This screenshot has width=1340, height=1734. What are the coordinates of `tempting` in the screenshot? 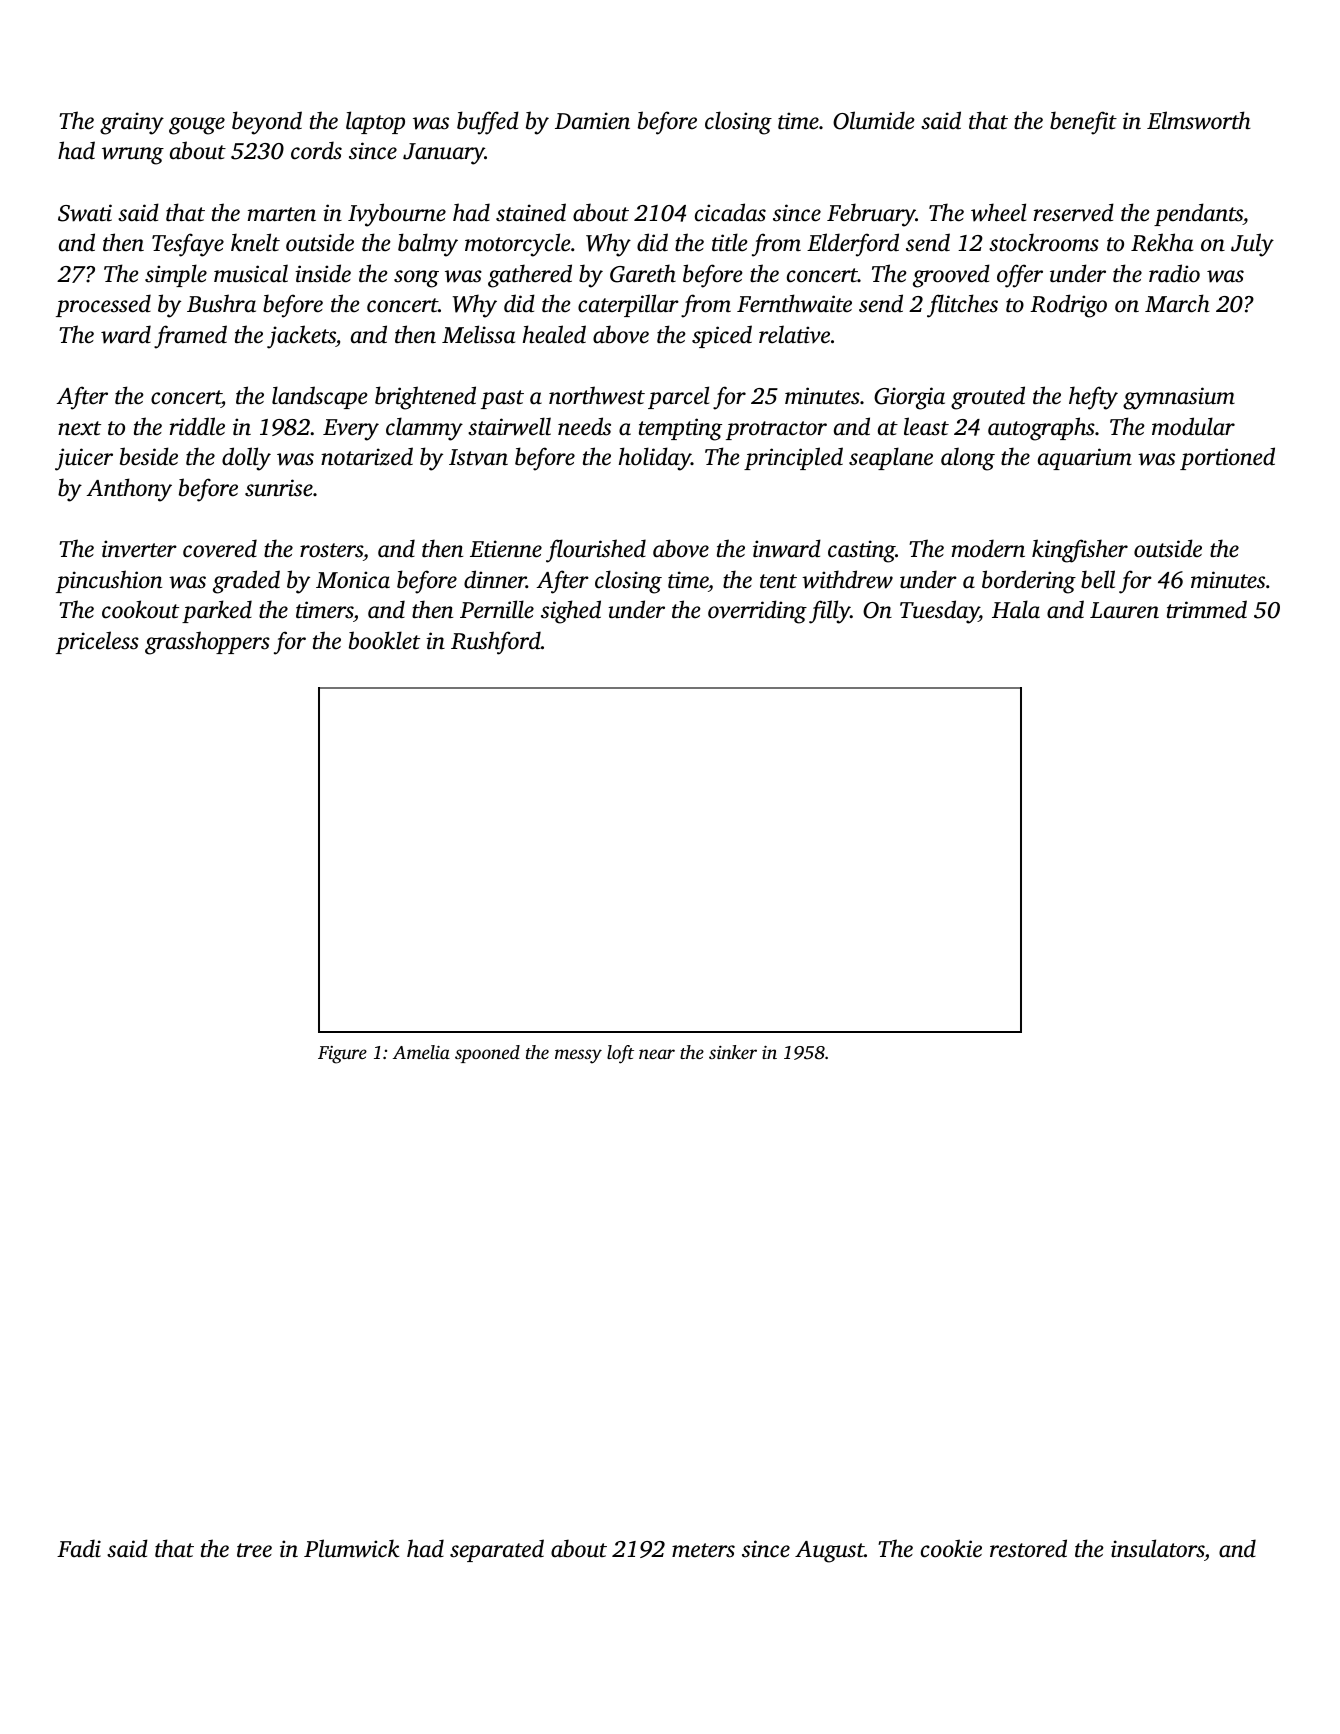 It's located at (680, 429).
